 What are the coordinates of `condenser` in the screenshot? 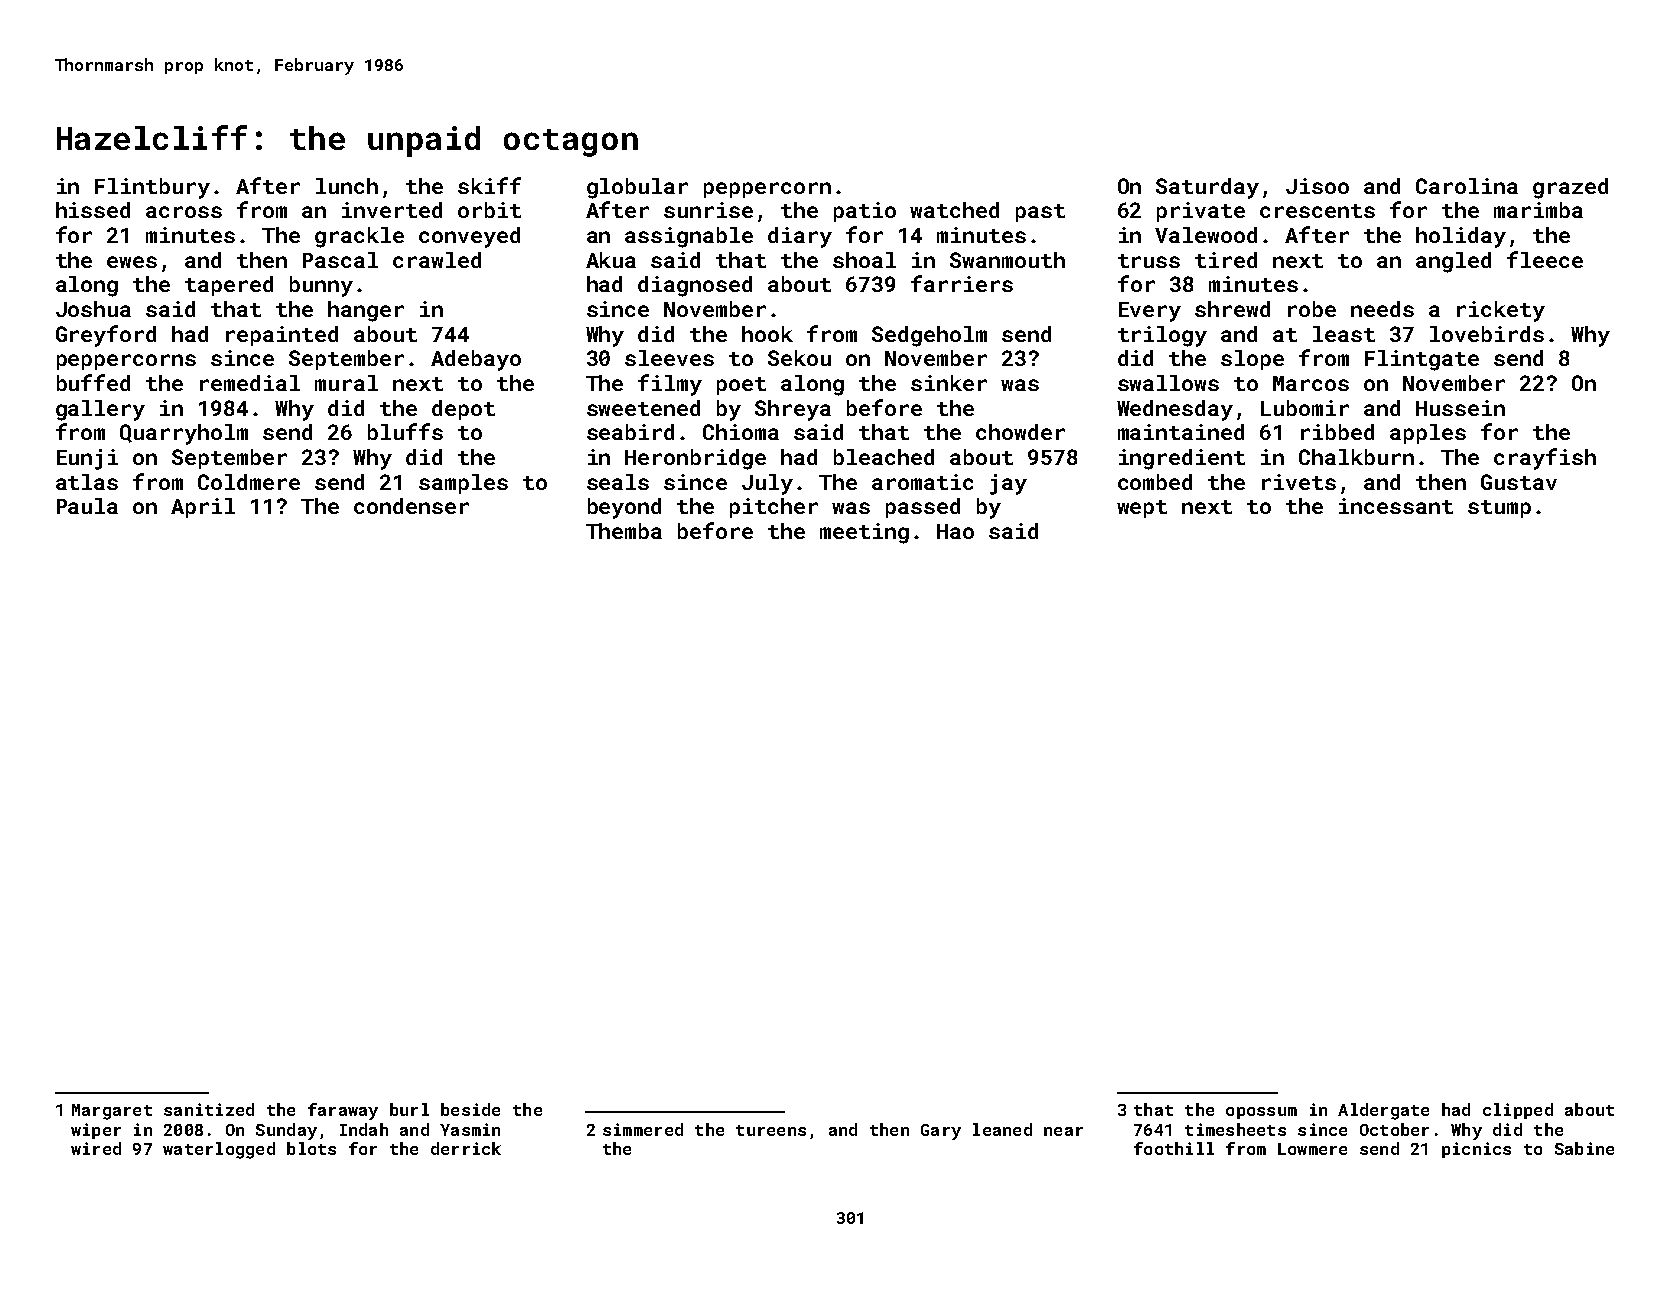 It's located at (411, 506).
